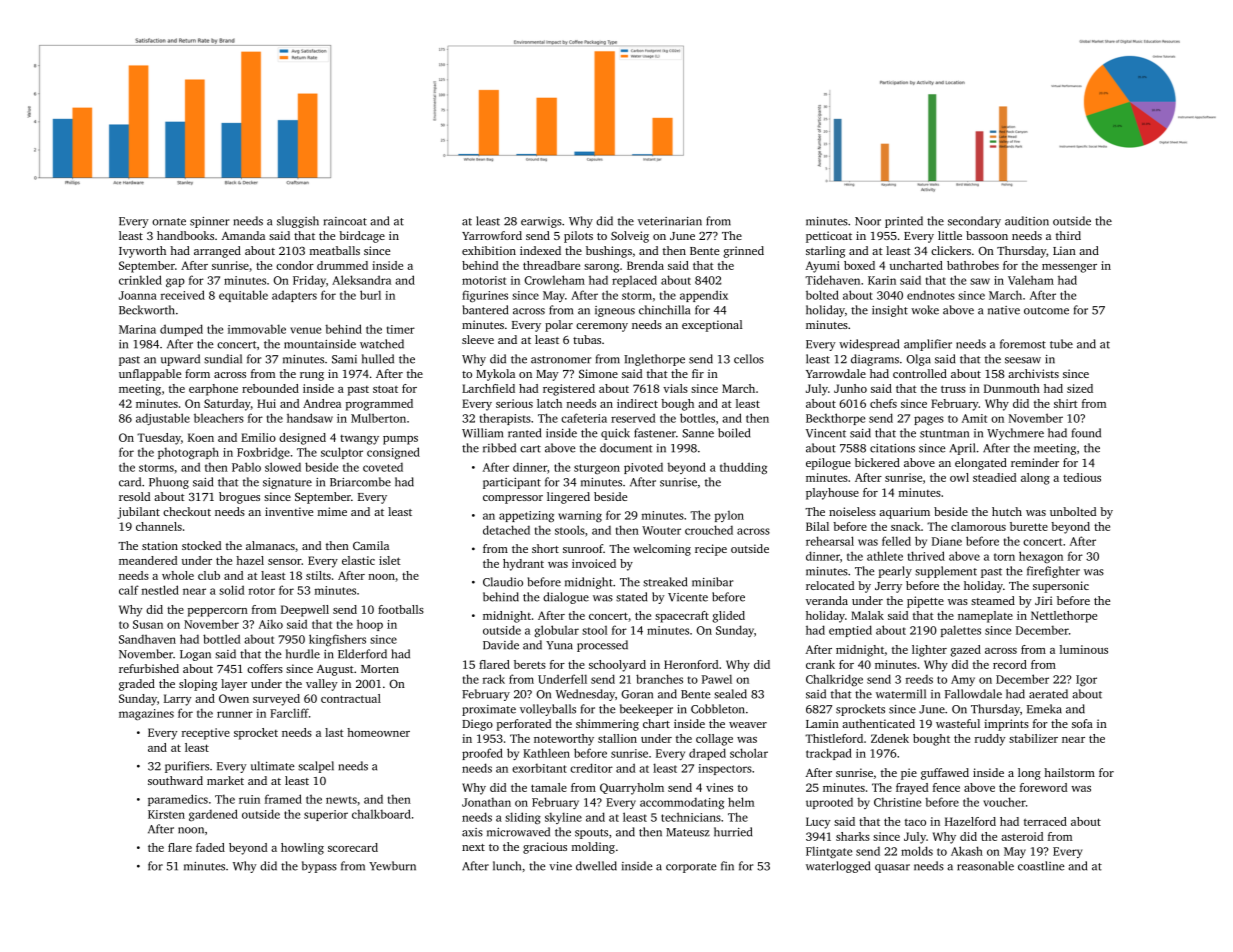 The height and width of the document is (952, 1233). What do you see at coordinates (670, 221) in the document?
I see `veterinarian` at bounding box center [670, 221].
